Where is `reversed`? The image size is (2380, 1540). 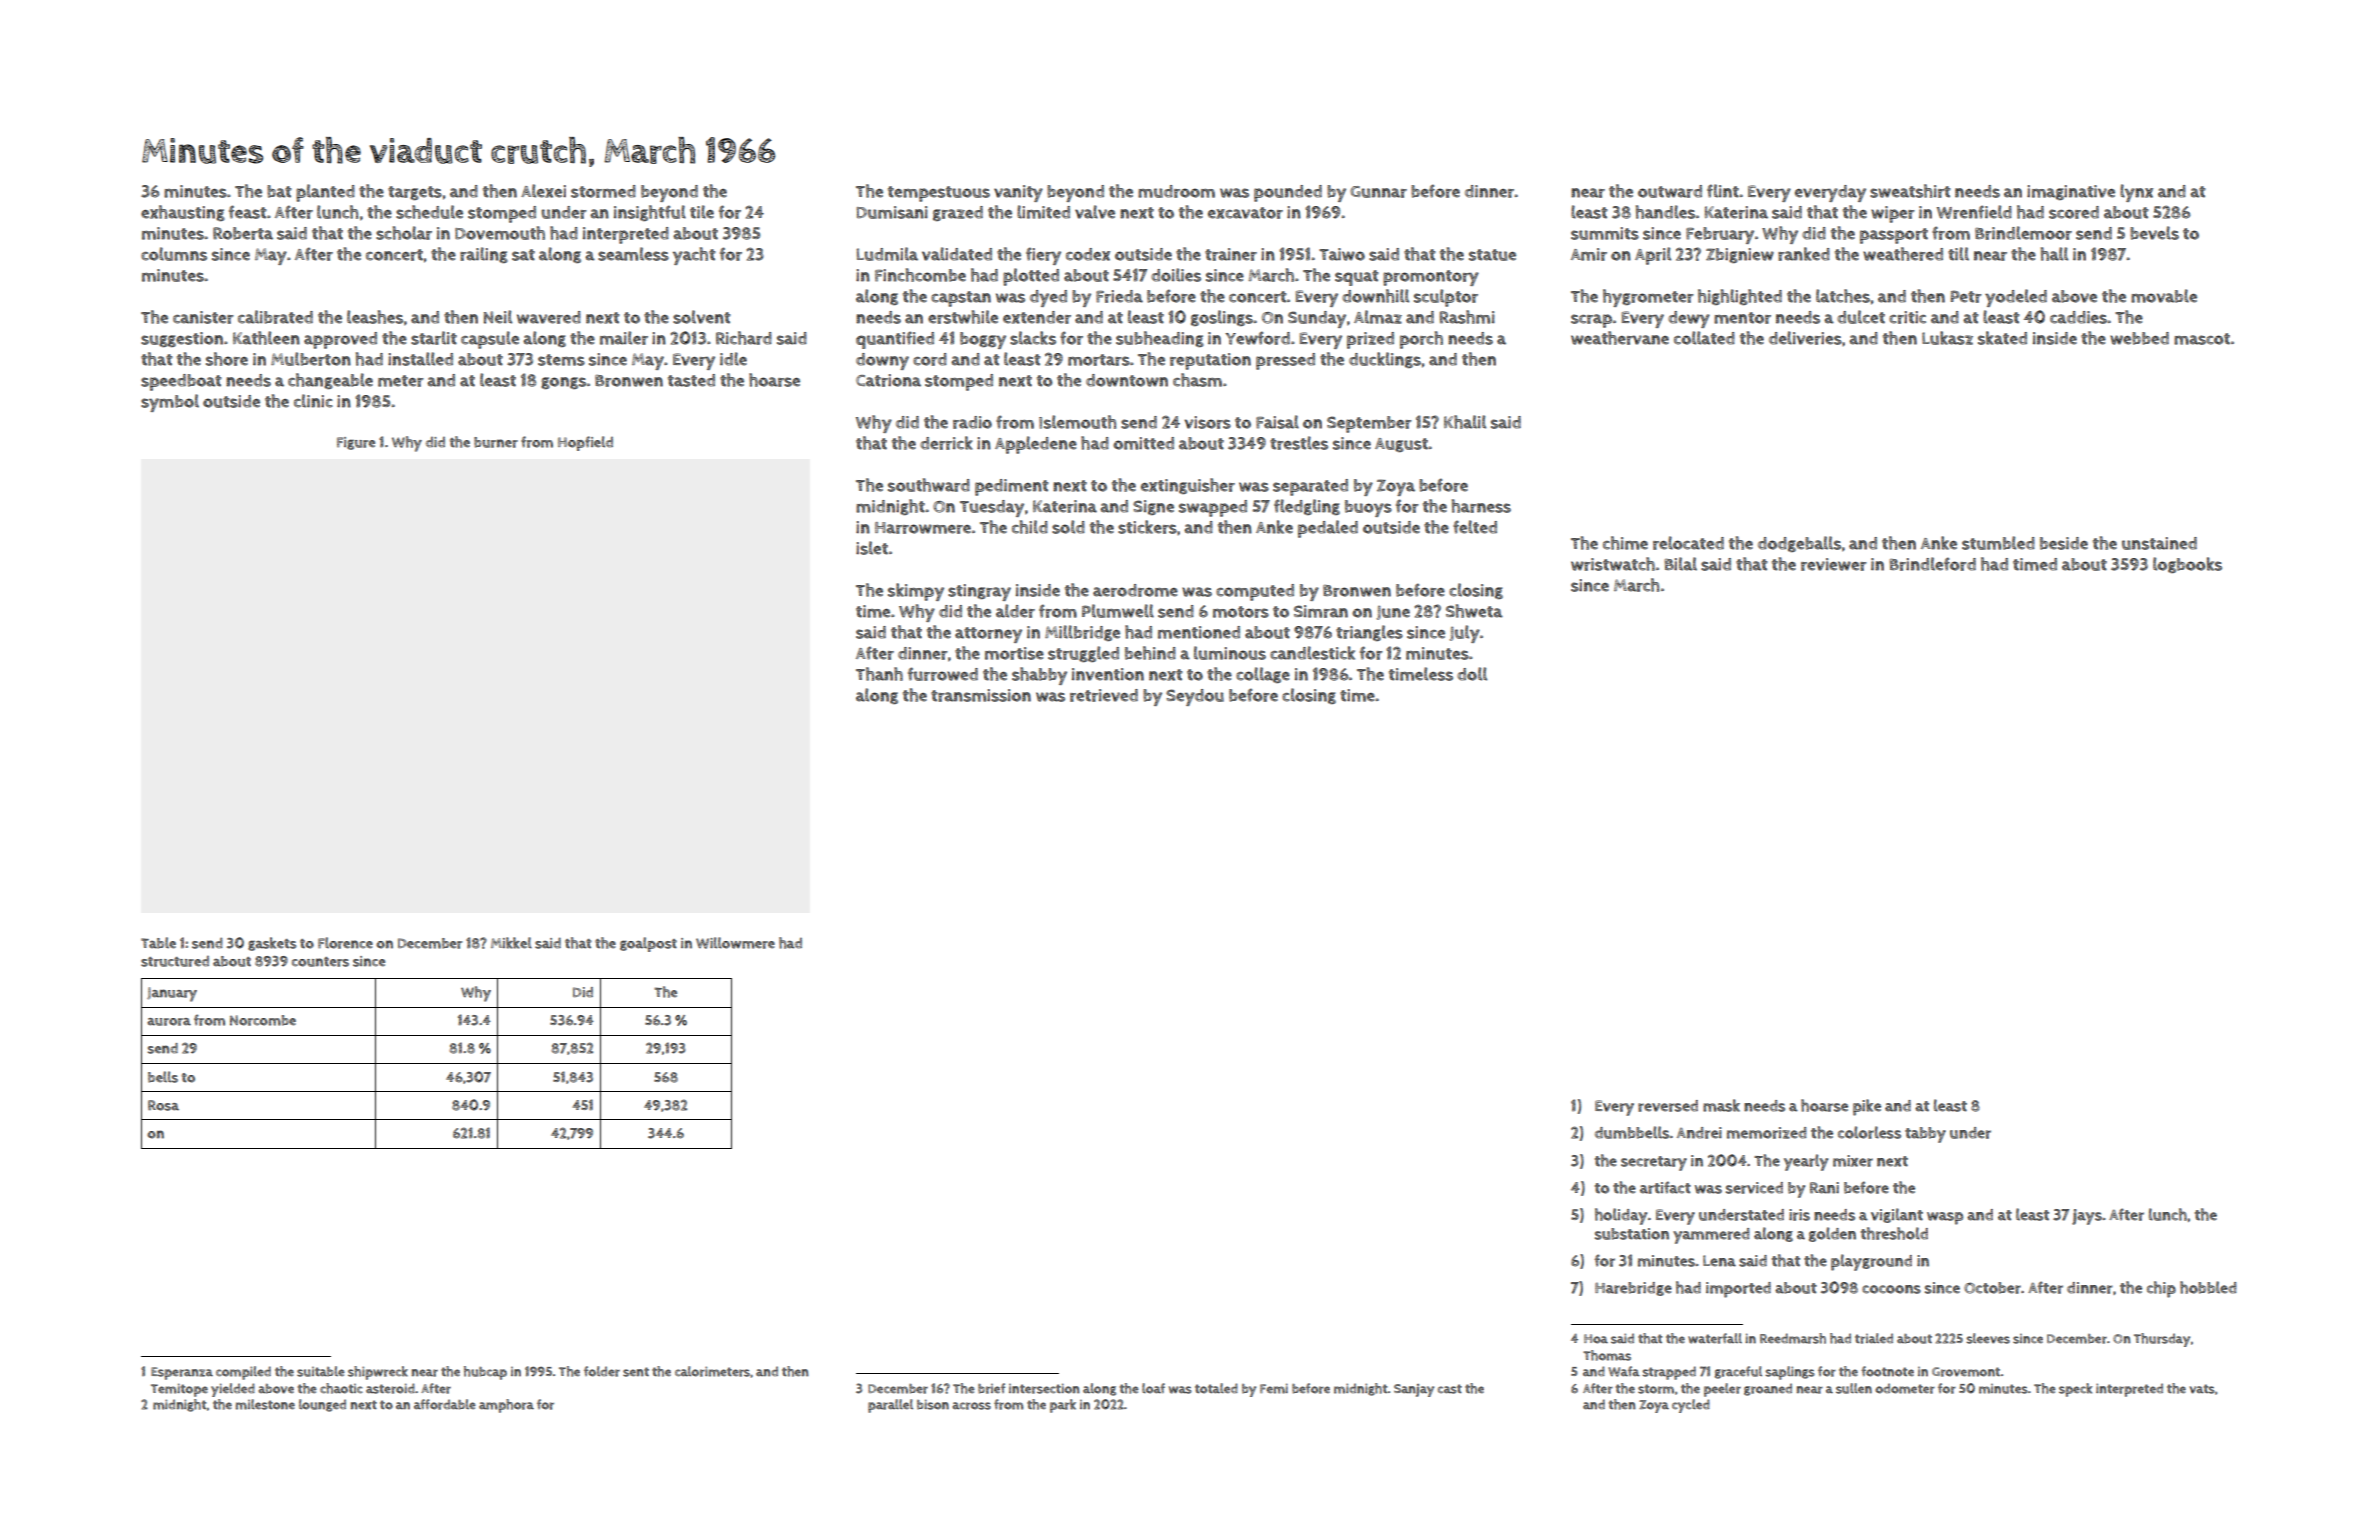
reversed is located at coordinates (1668, 1106).
